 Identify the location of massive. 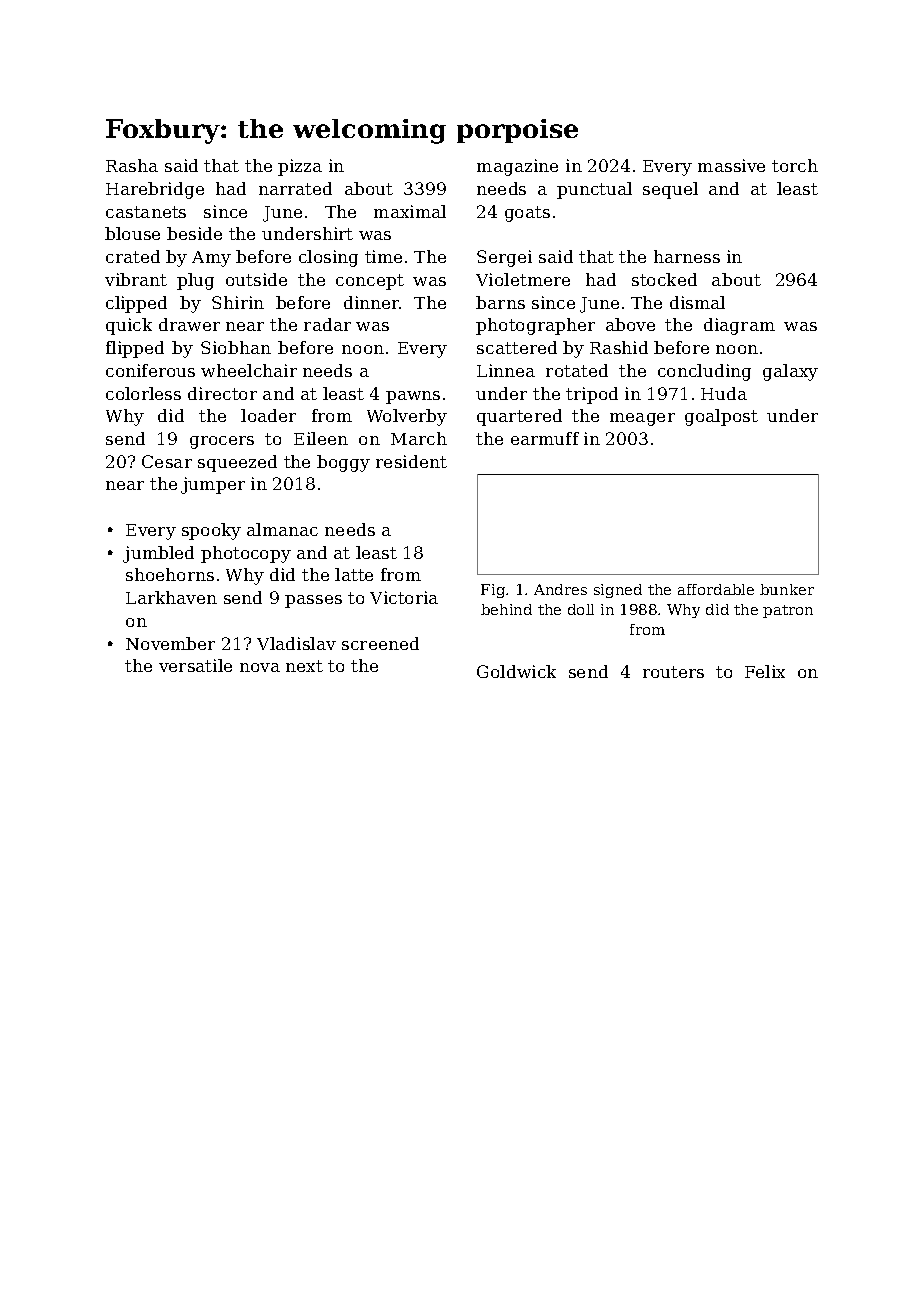
(731, 165).
